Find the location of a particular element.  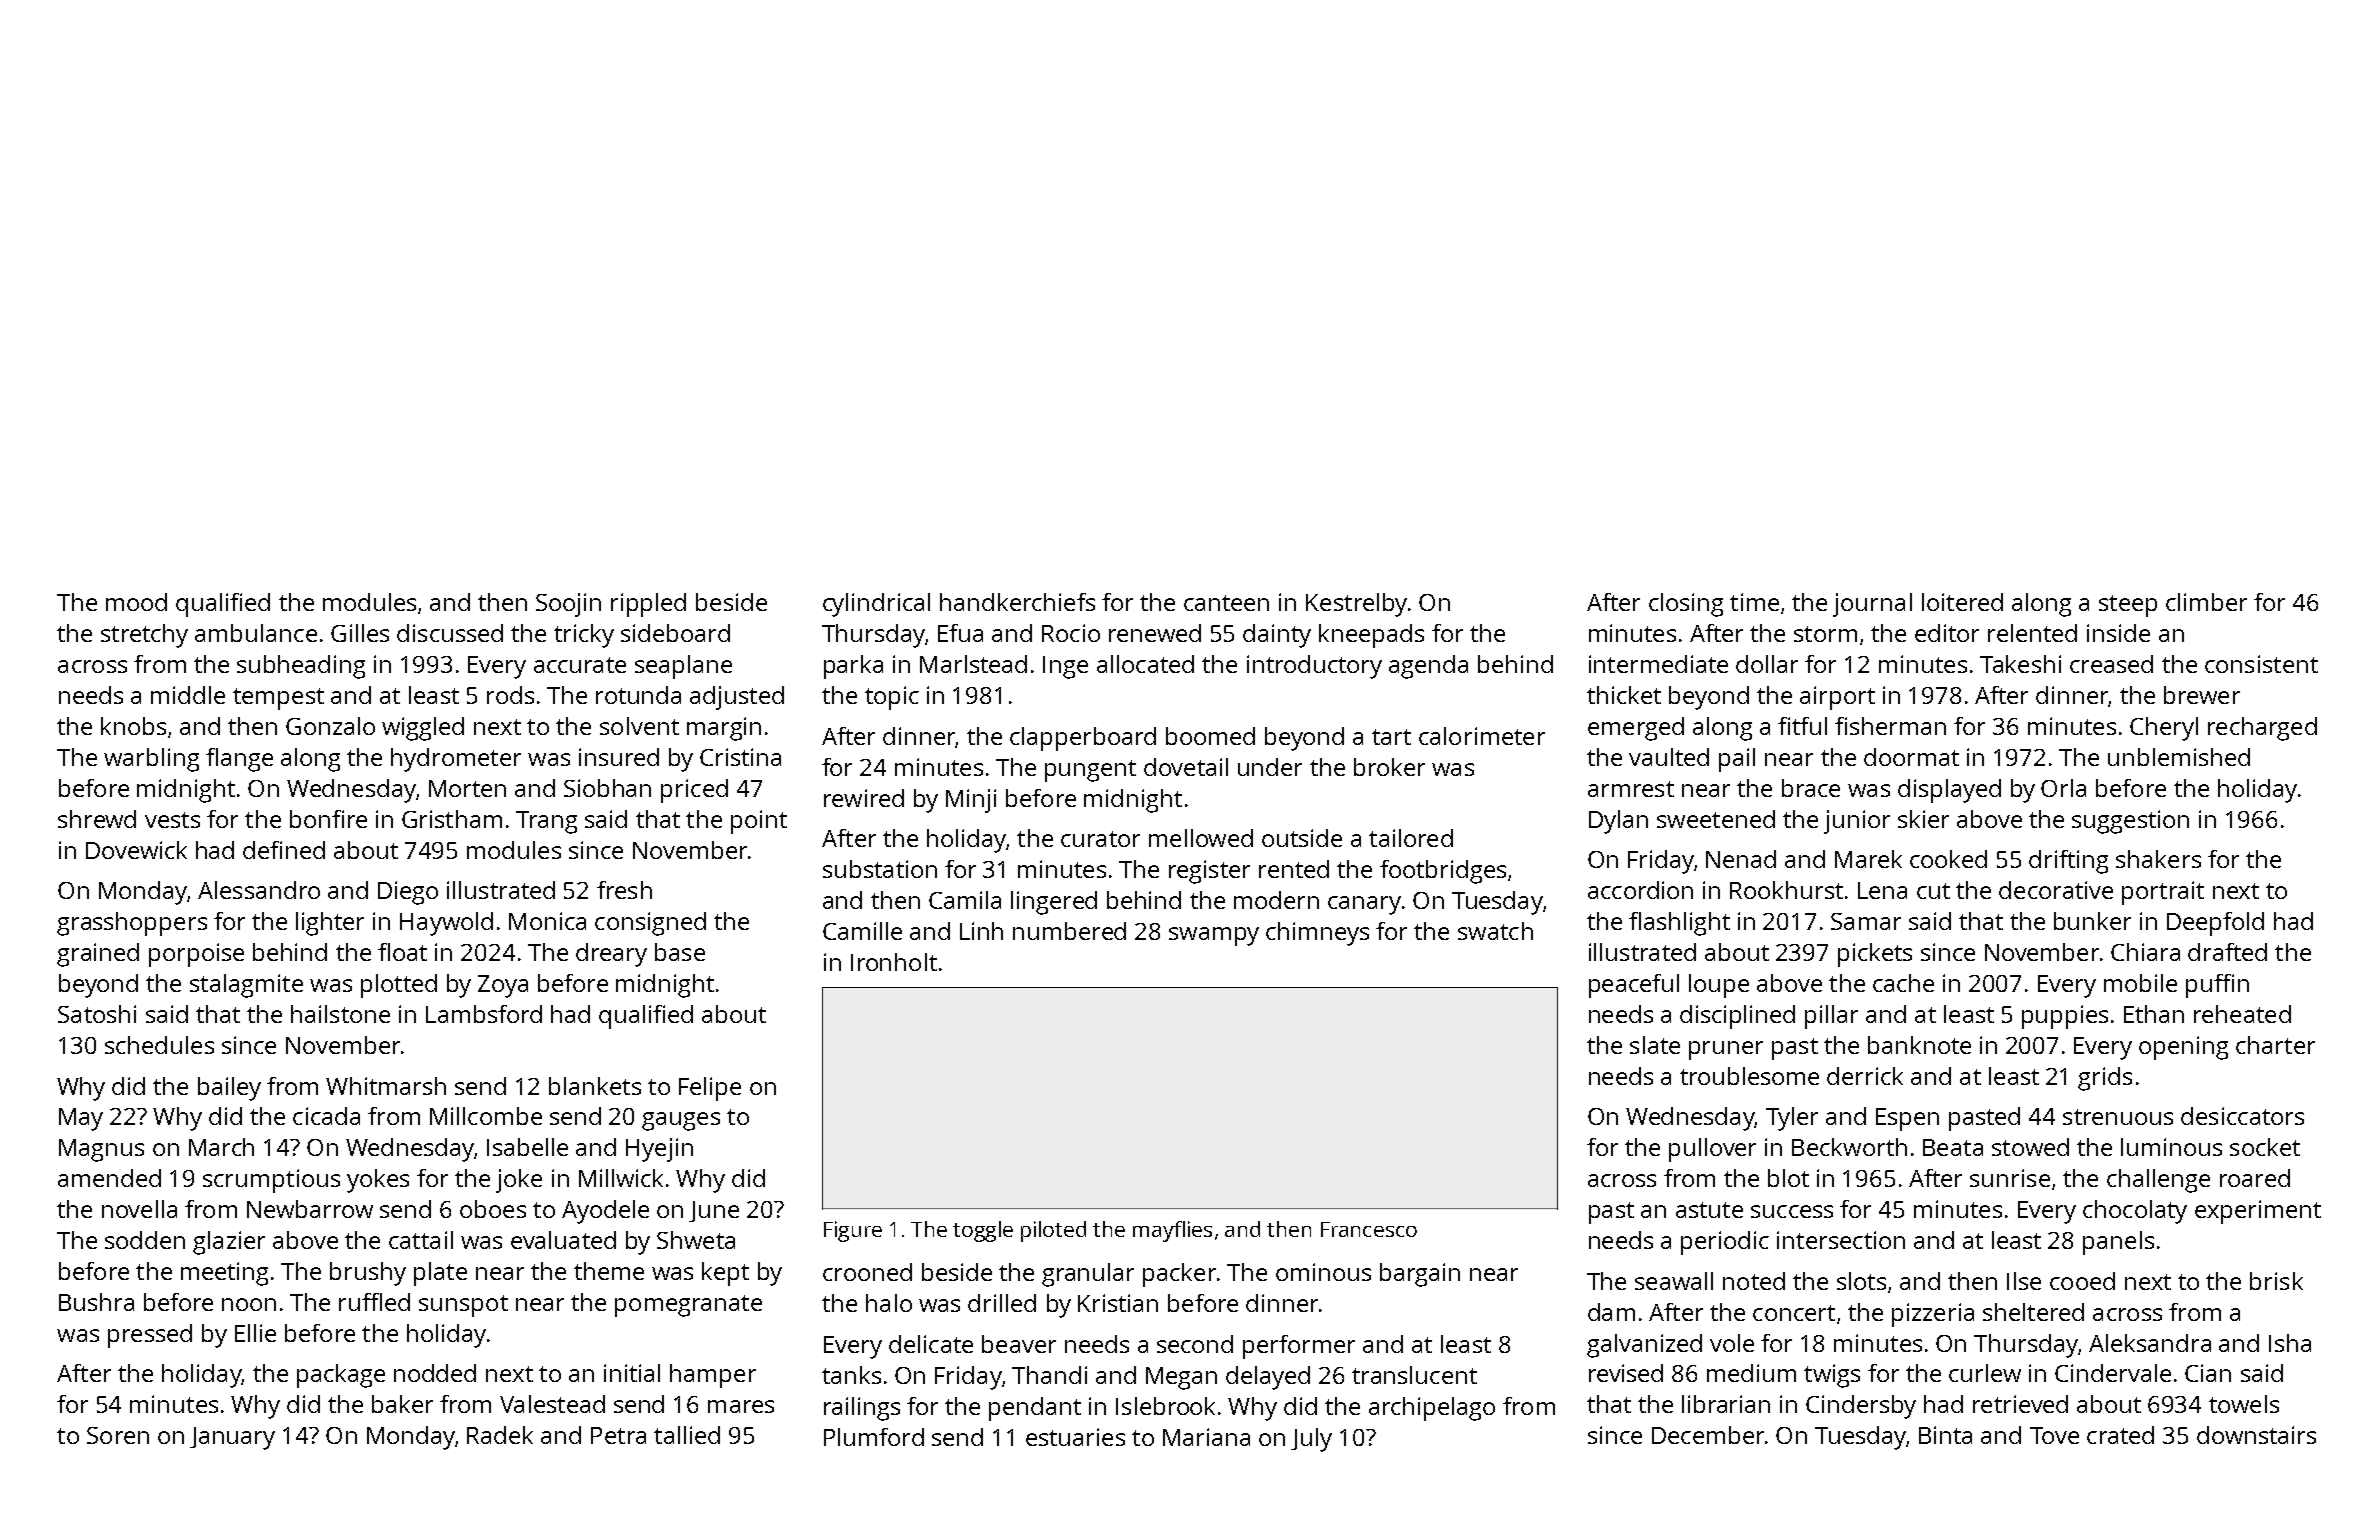

archipelago is located at coordinates (1432, 1409).
